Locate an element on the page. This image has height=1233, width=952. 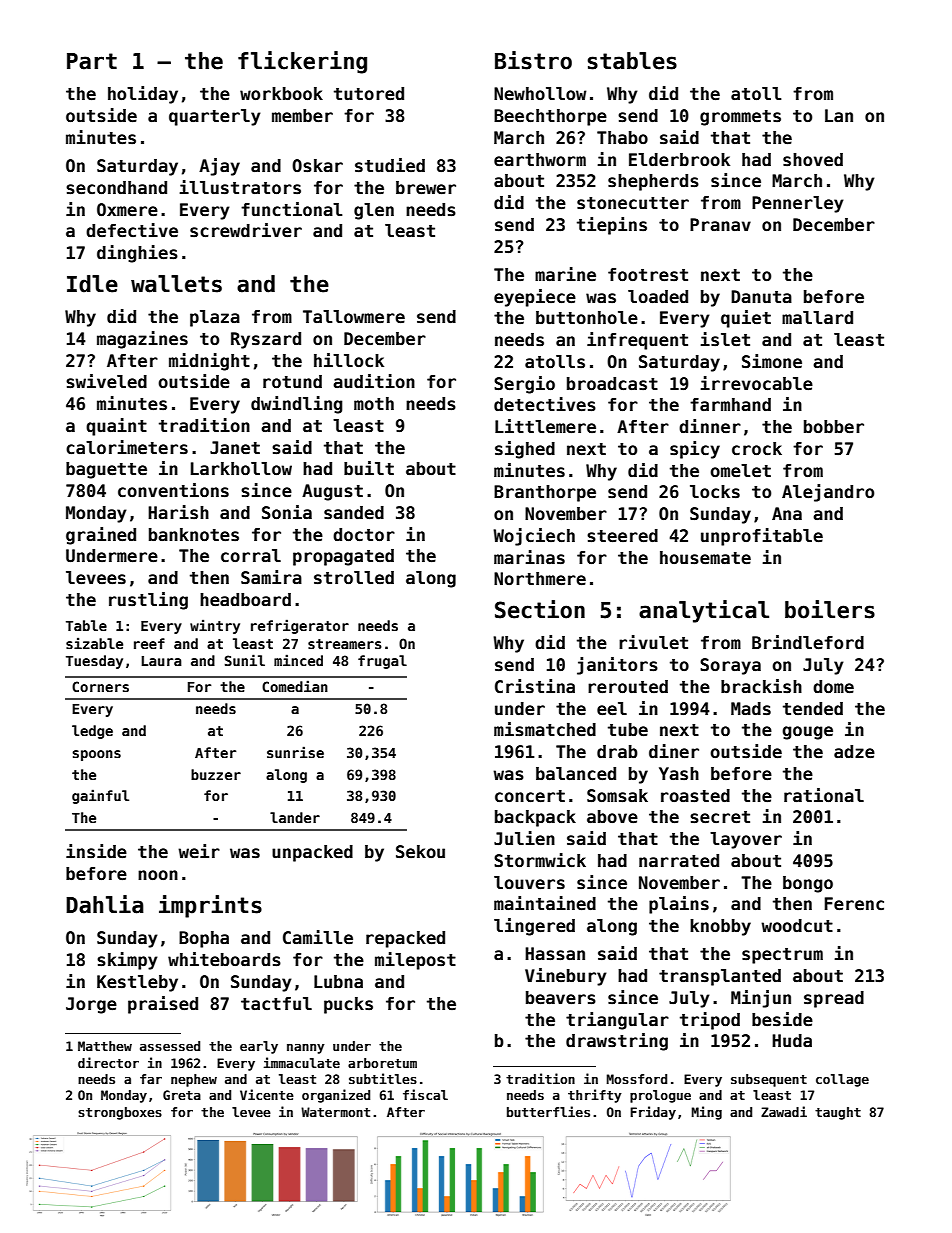
boilers is located at coordinates (830, 609).
